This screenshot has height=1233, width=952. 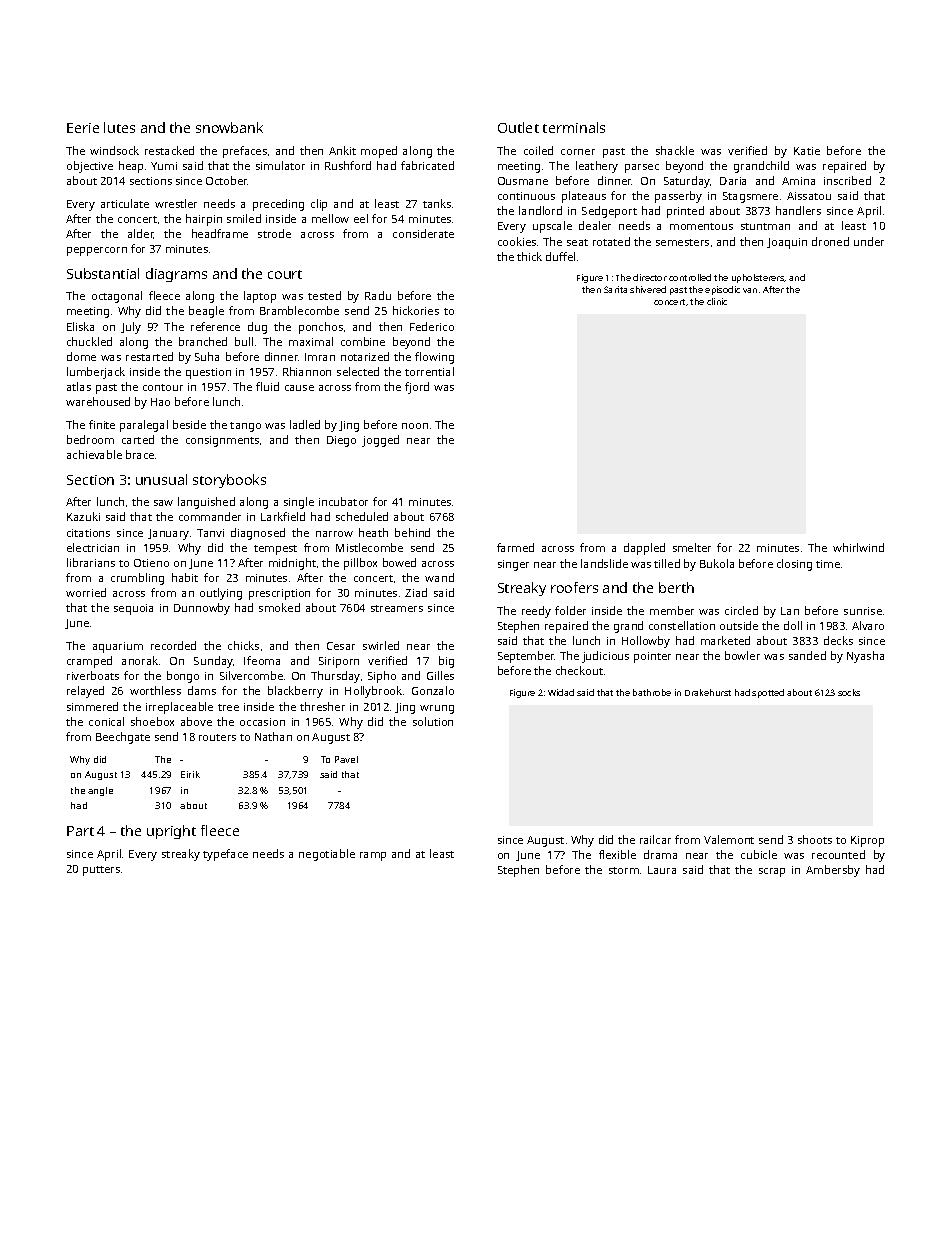 I want to click on singer, so click(x=513, y=565).
